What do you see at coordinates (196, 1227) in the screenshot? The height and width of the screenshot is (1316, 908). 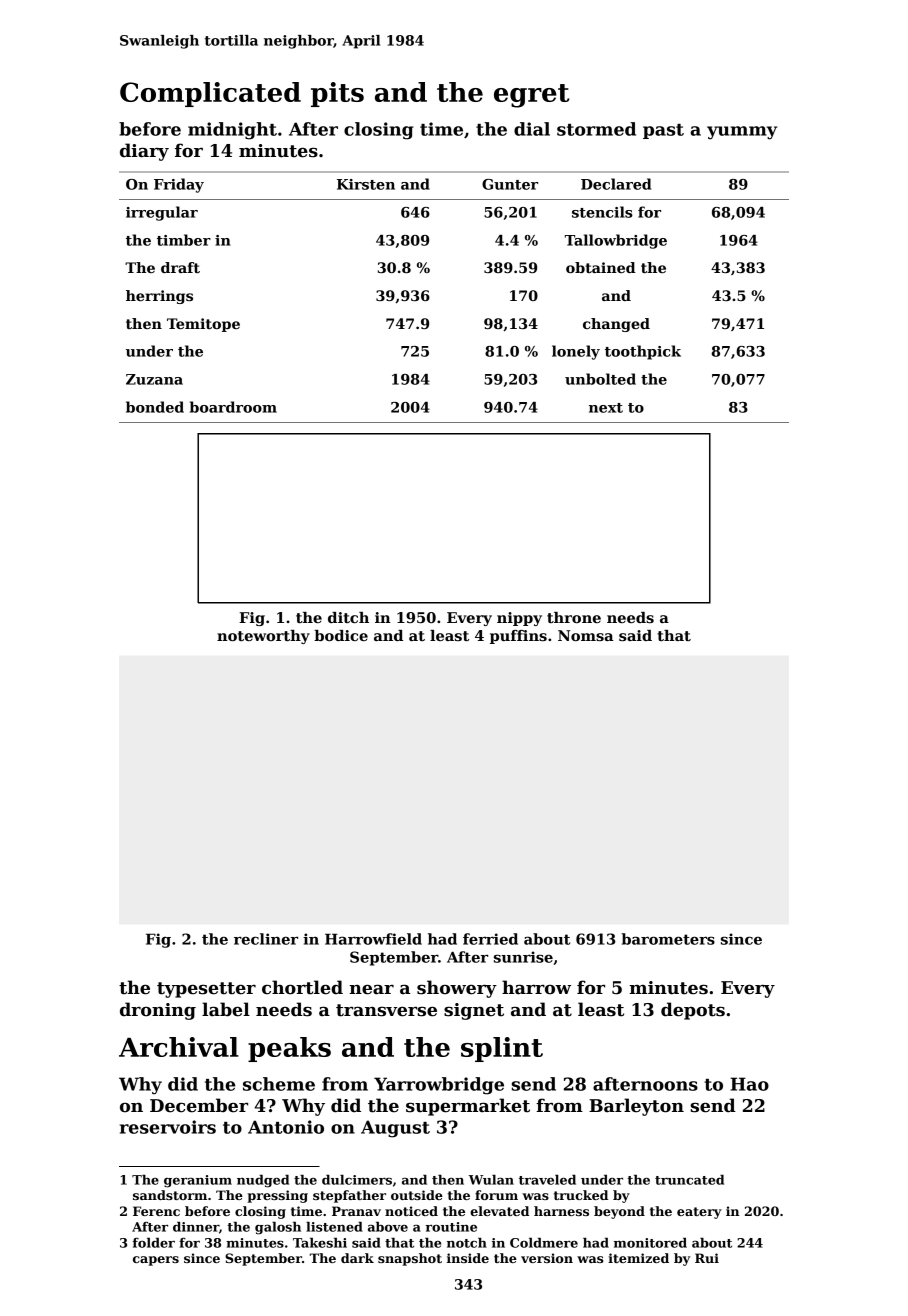 I see `dinner` at bounding box center [196, 1227].
